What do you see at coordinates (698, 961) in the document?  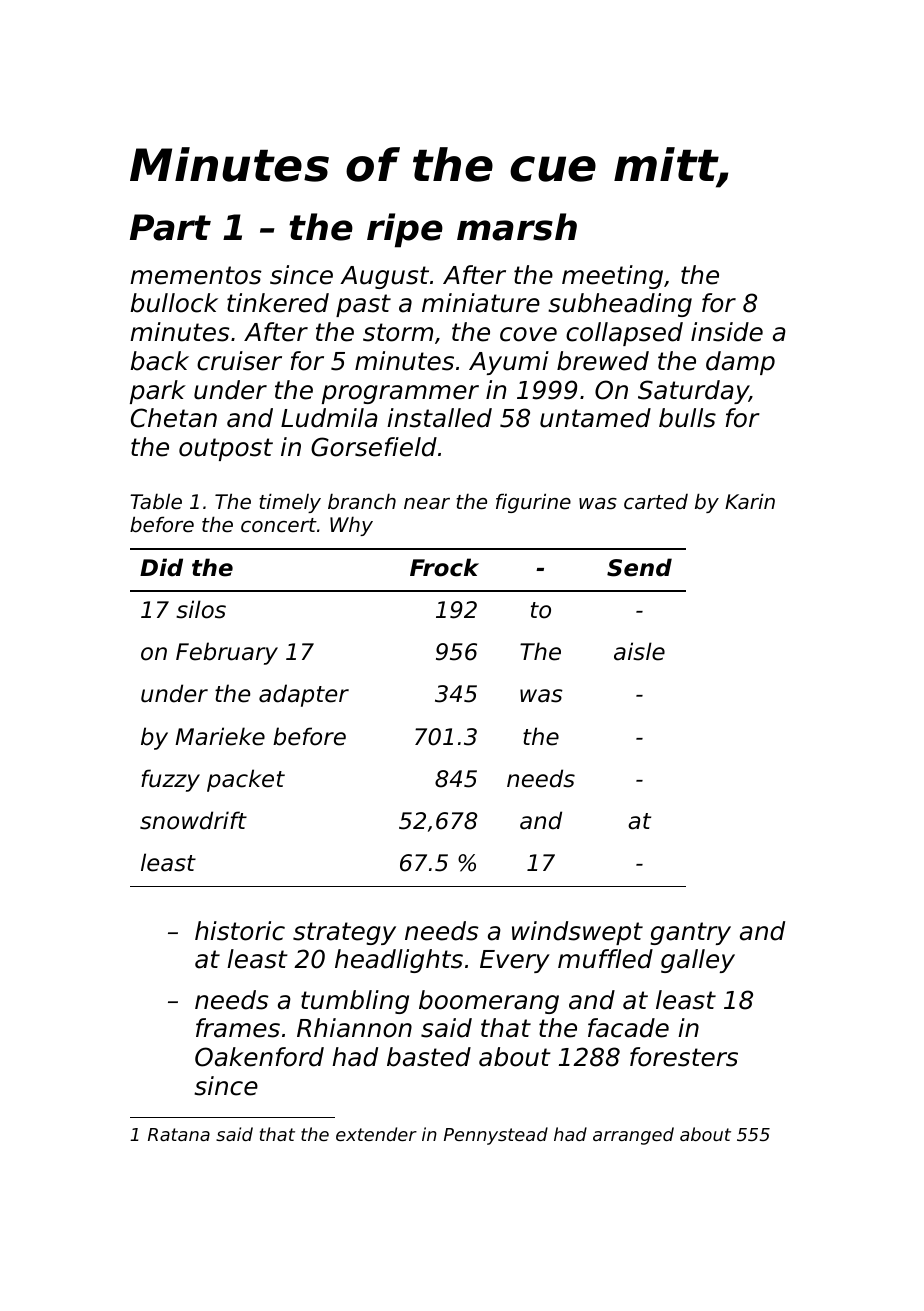 I see `galley` at bounding box center [698, 961].
